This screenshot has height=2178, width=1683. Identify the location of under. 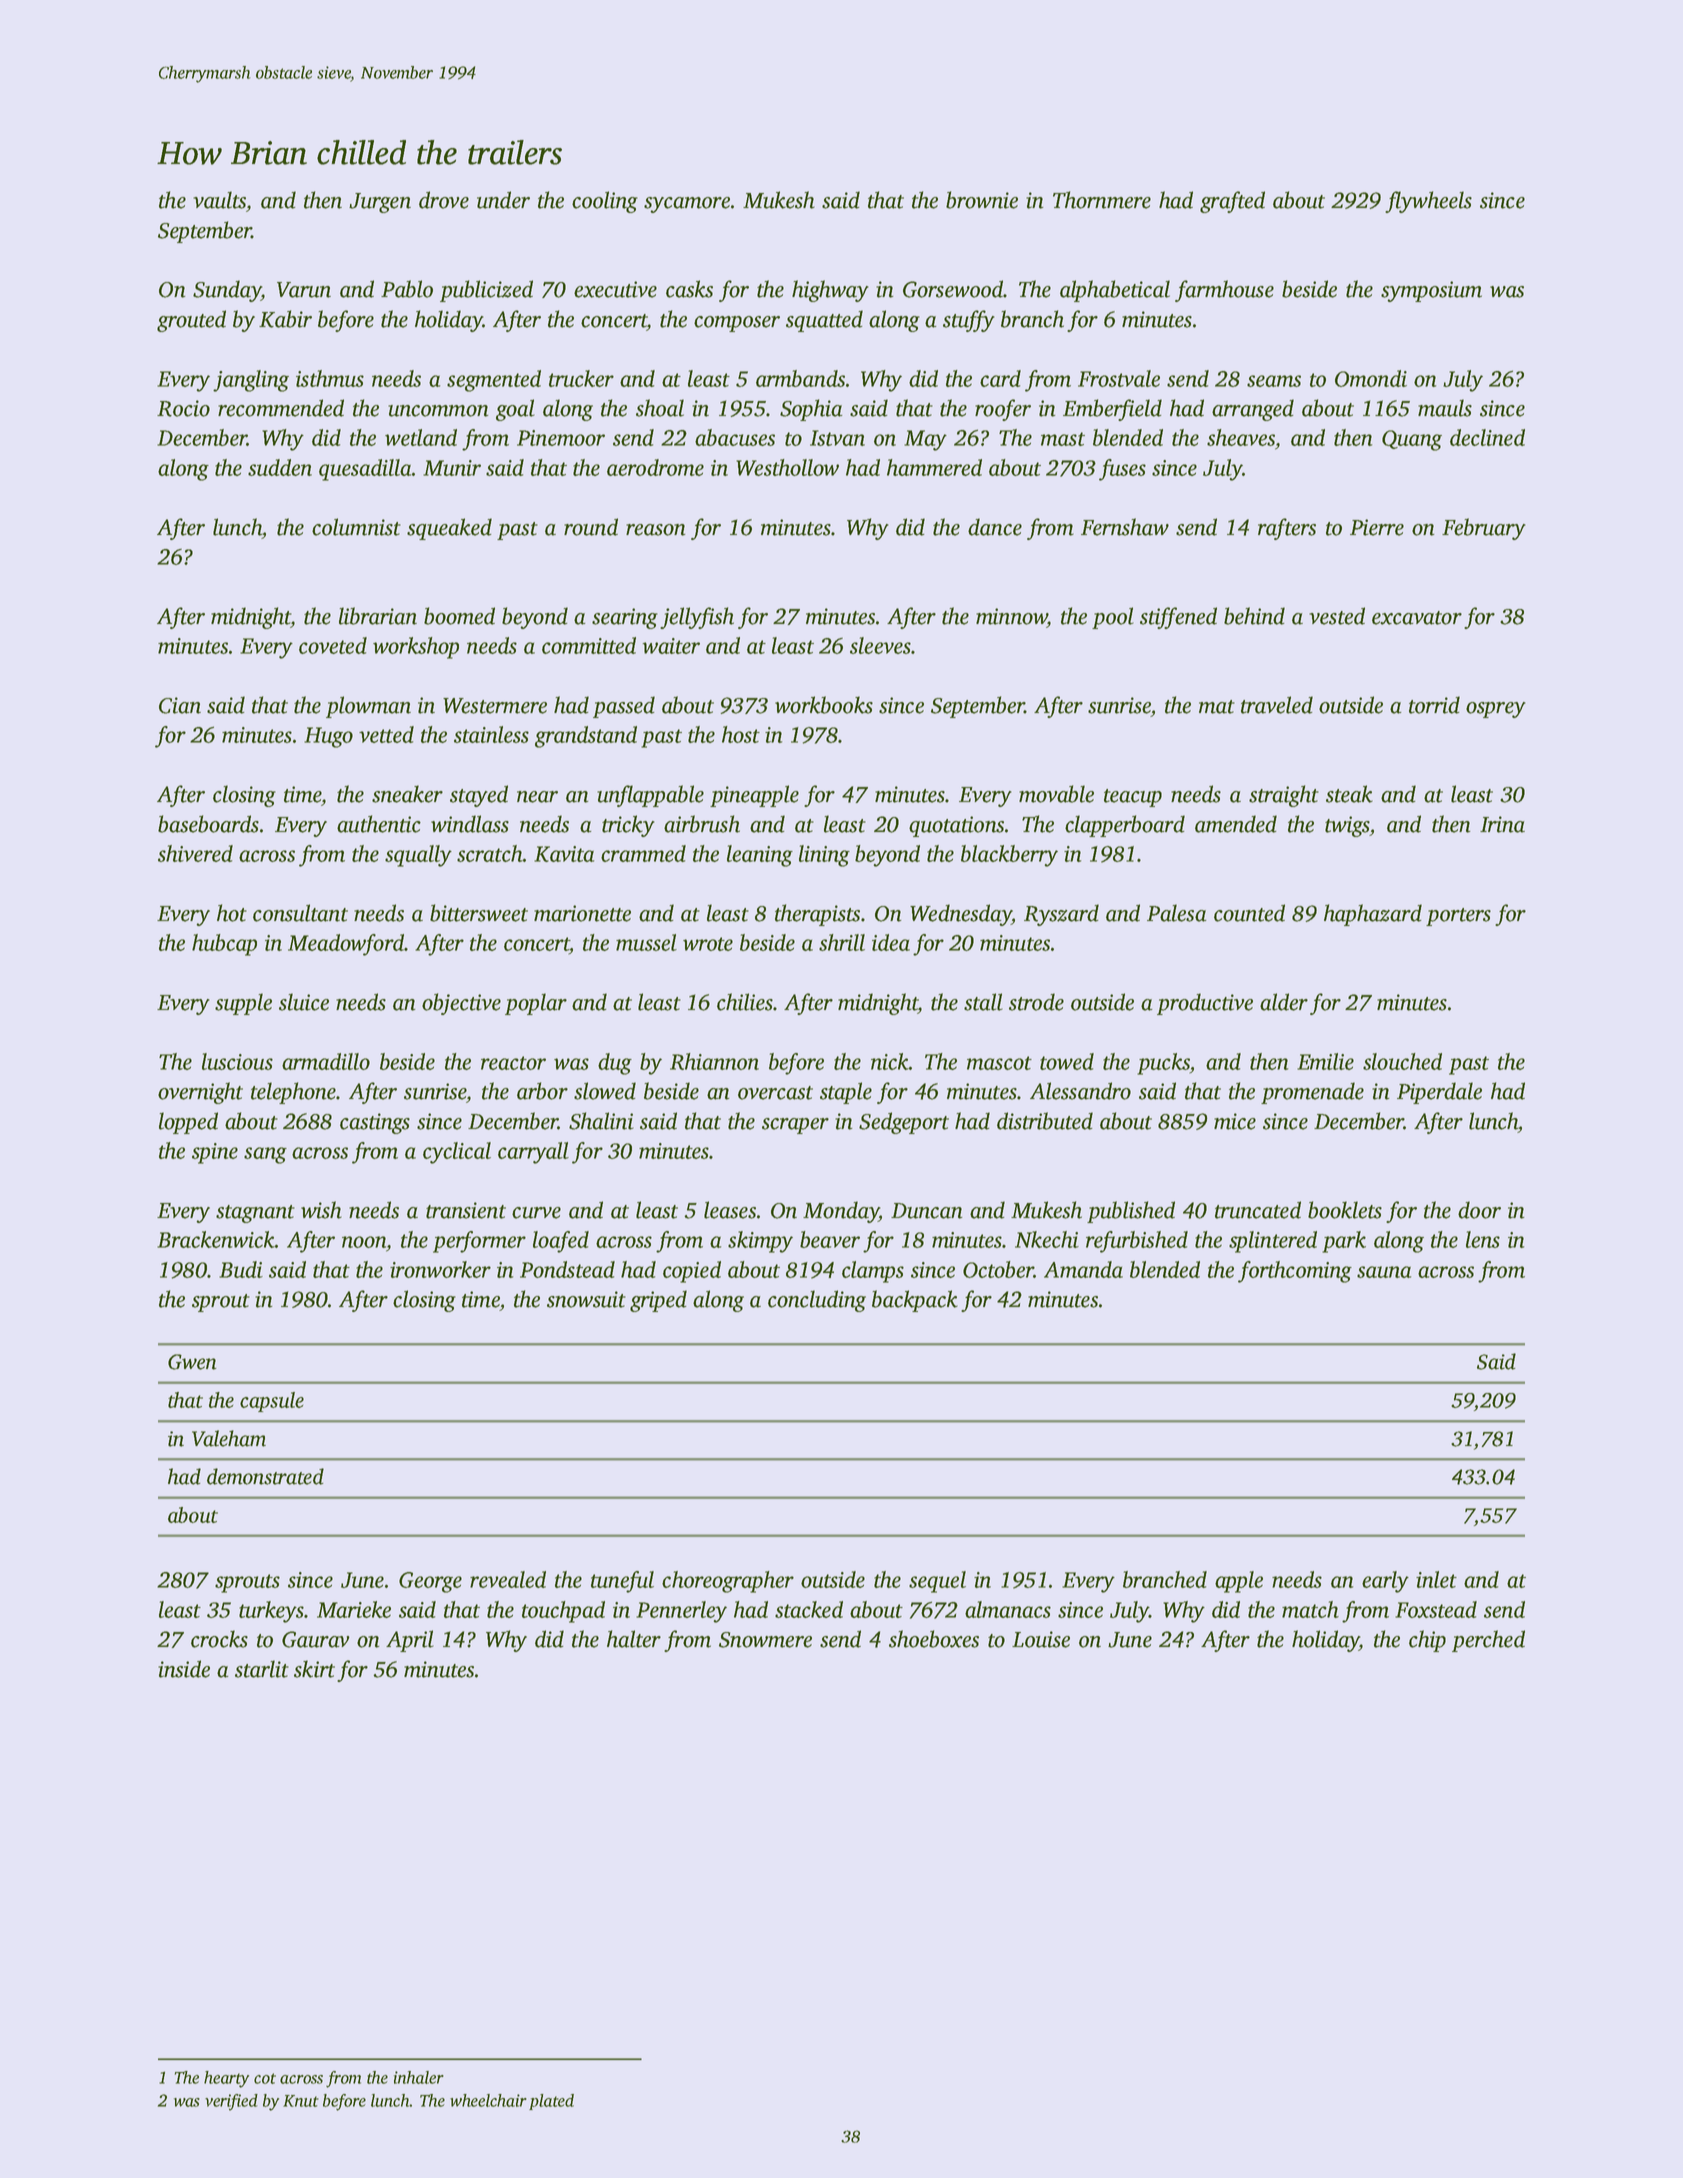
(503, 200).
